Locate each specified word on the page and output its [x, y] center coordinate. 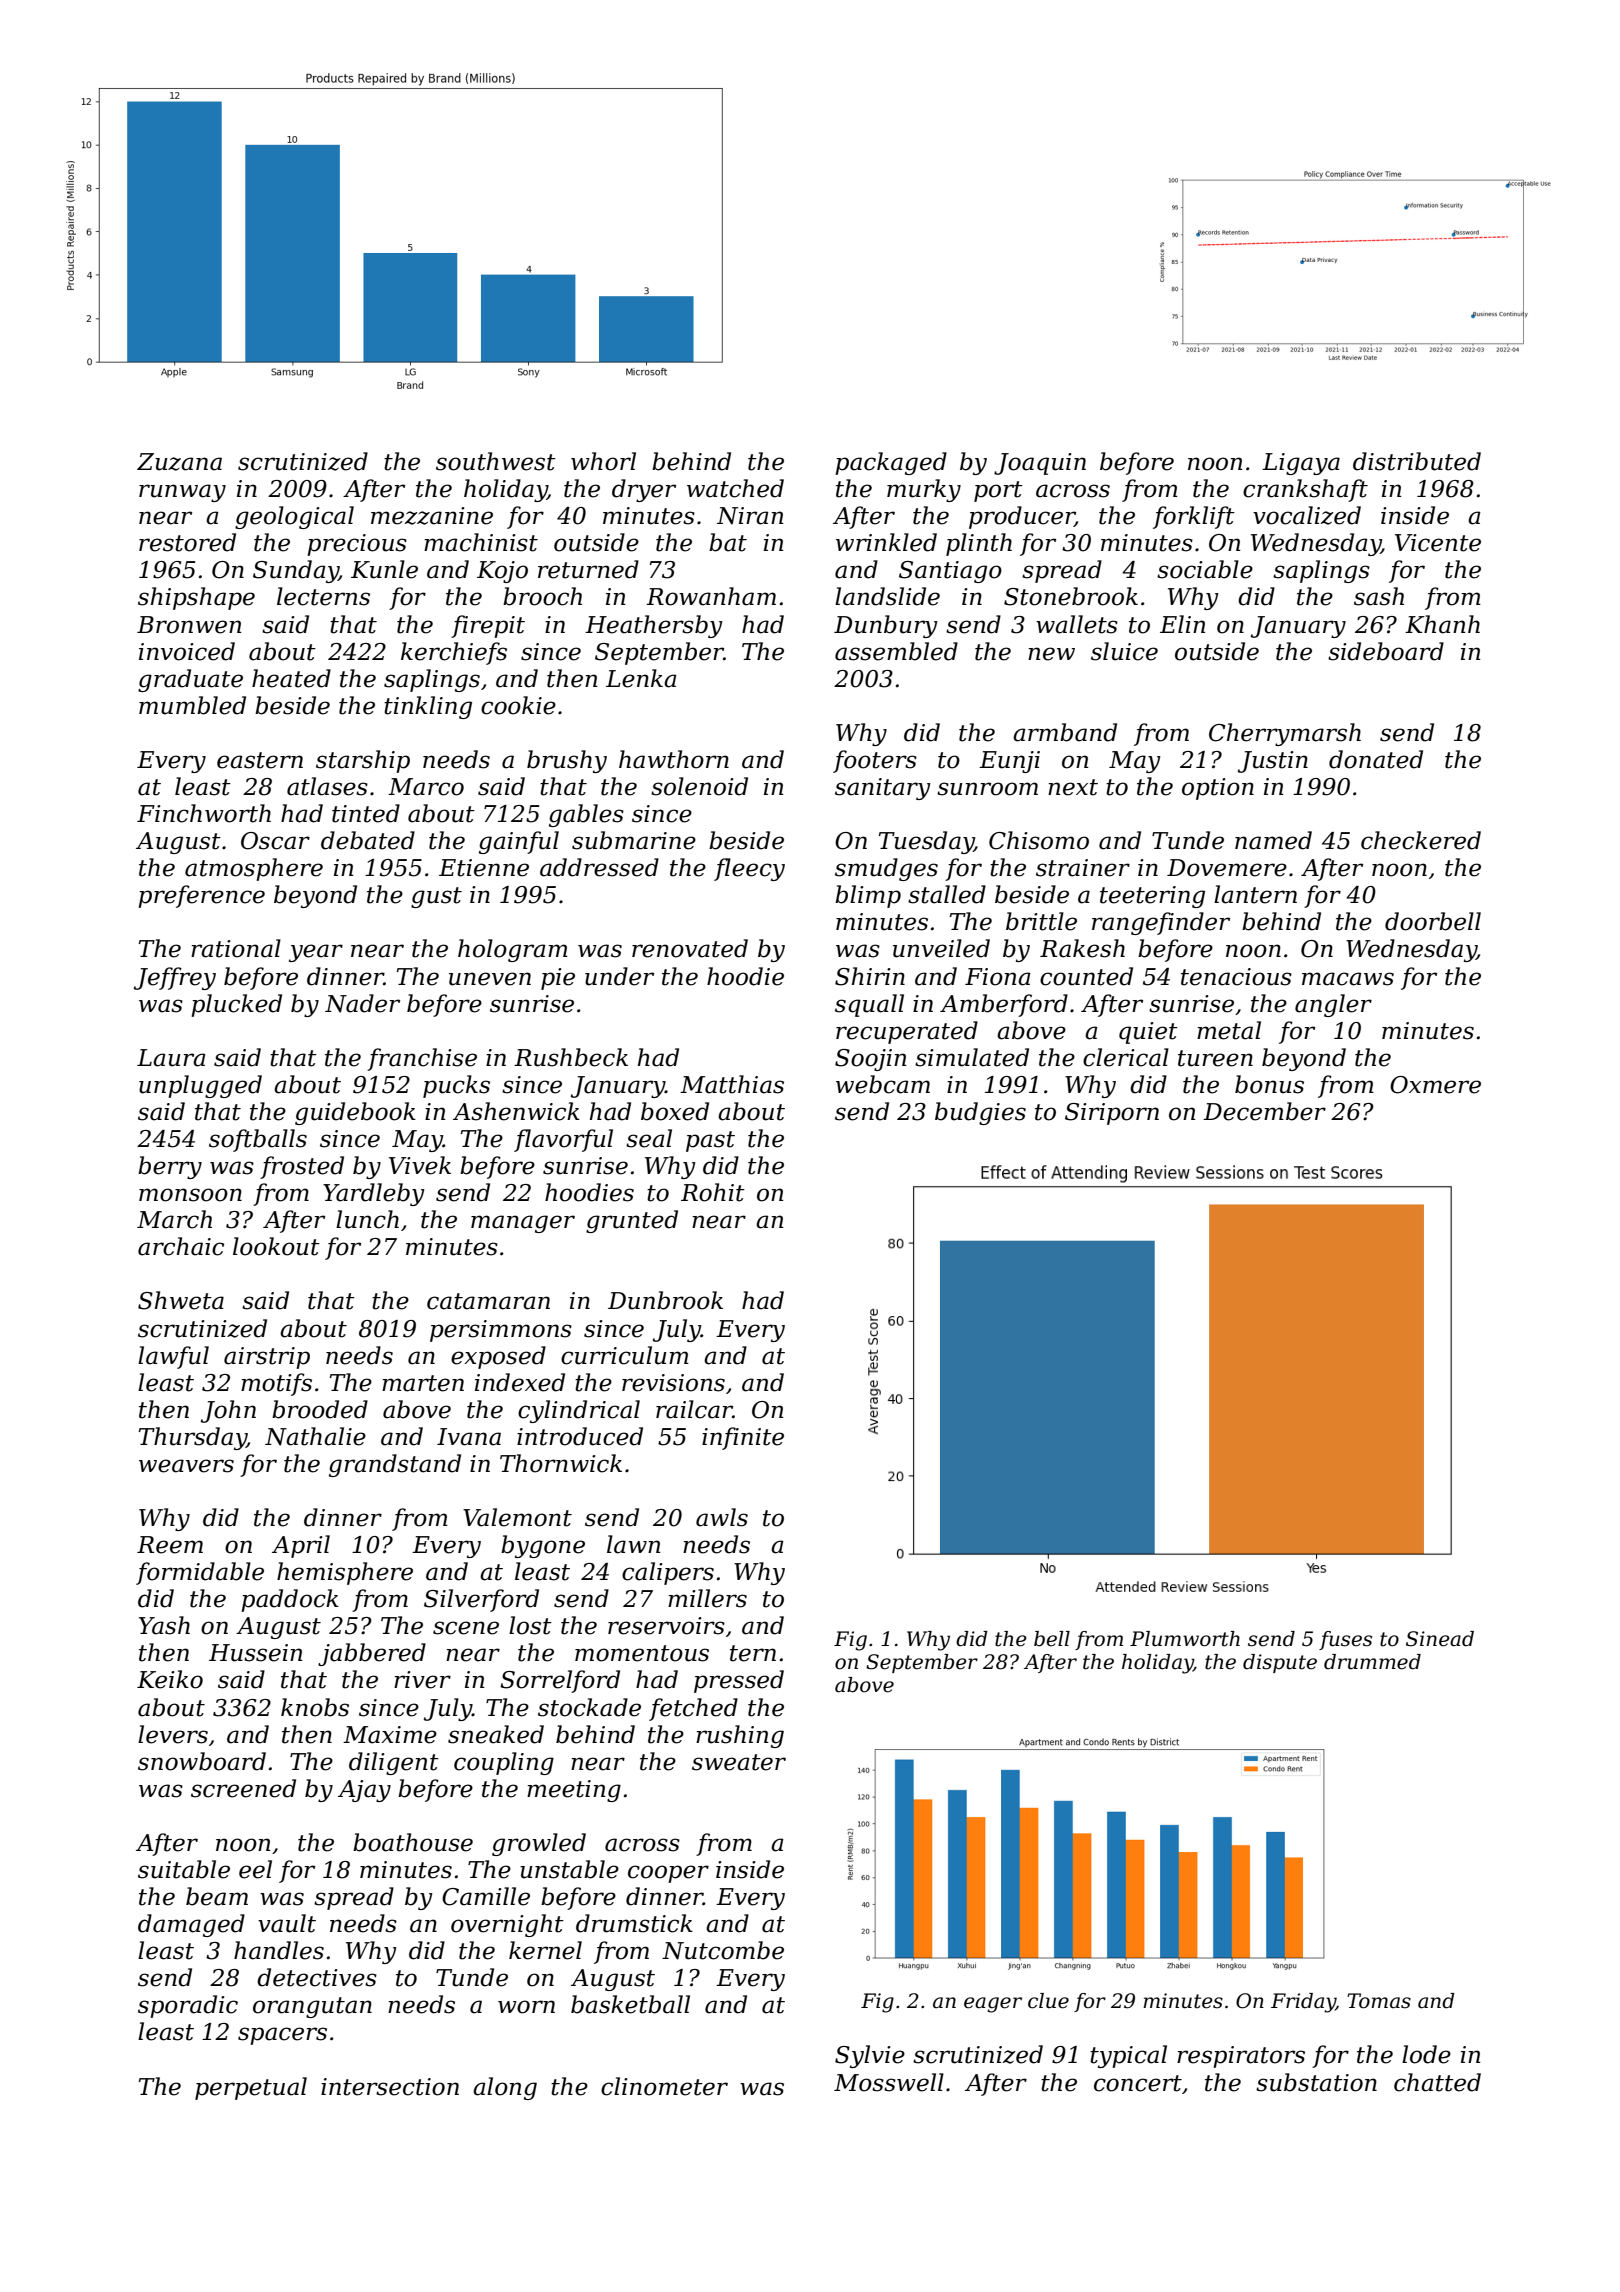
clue [1048, 2001]
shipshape [196, 598]
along [505, 2088]
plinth [979, 544]
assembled [896, 651]
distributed [1417, 461]
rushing [740, 1736]
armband [1065, 732]
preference [201, 896]
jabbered [372, 1654]
